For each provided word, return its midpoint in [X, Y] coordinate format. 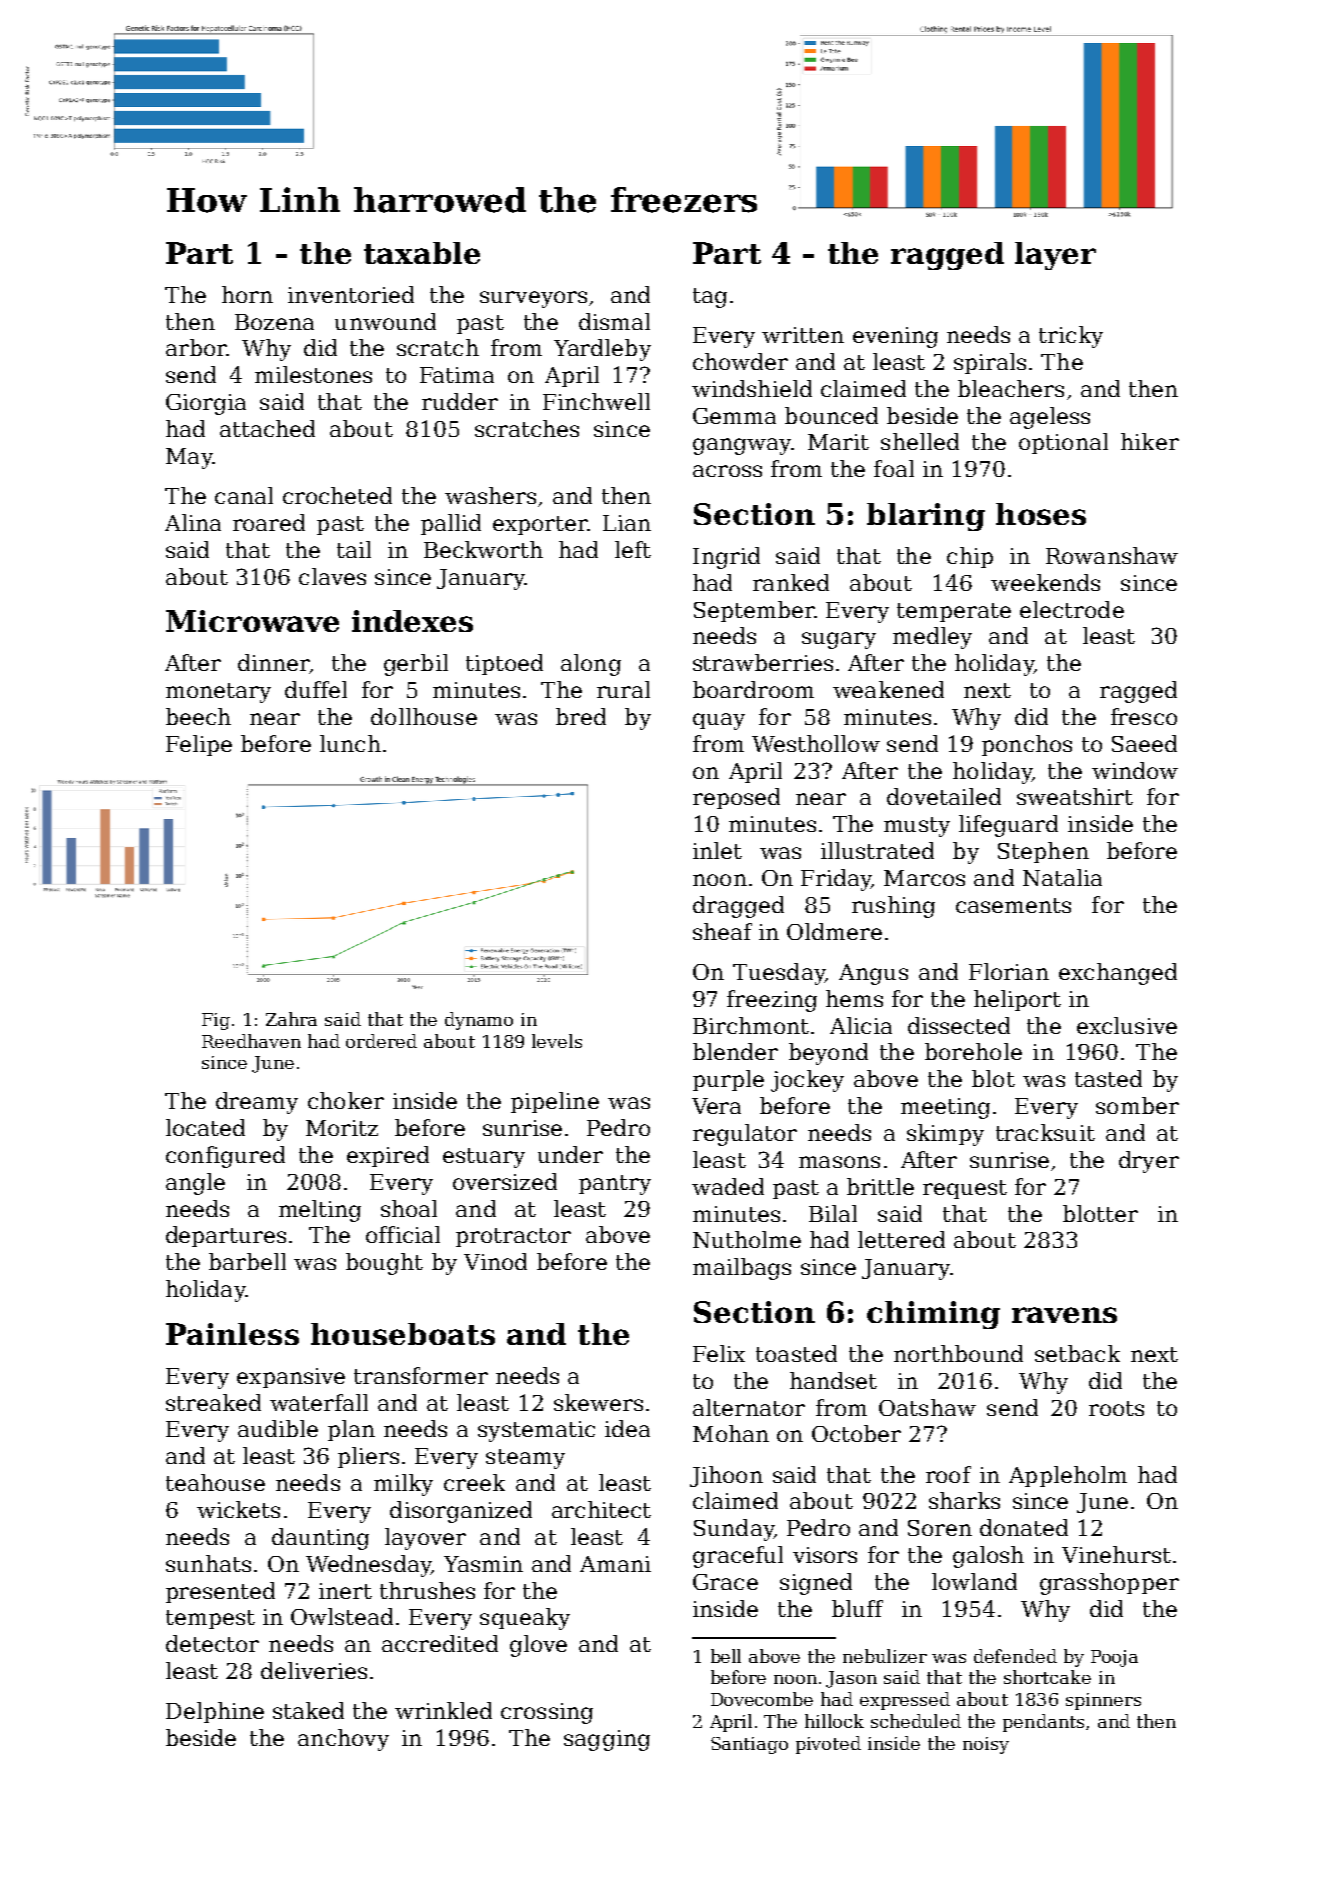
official [403, 1234]
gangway [742, 446]
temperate [954, 612]
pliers [368, 1457]
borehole [973, 1051]
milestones [313, 374]
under [570, 1154]
